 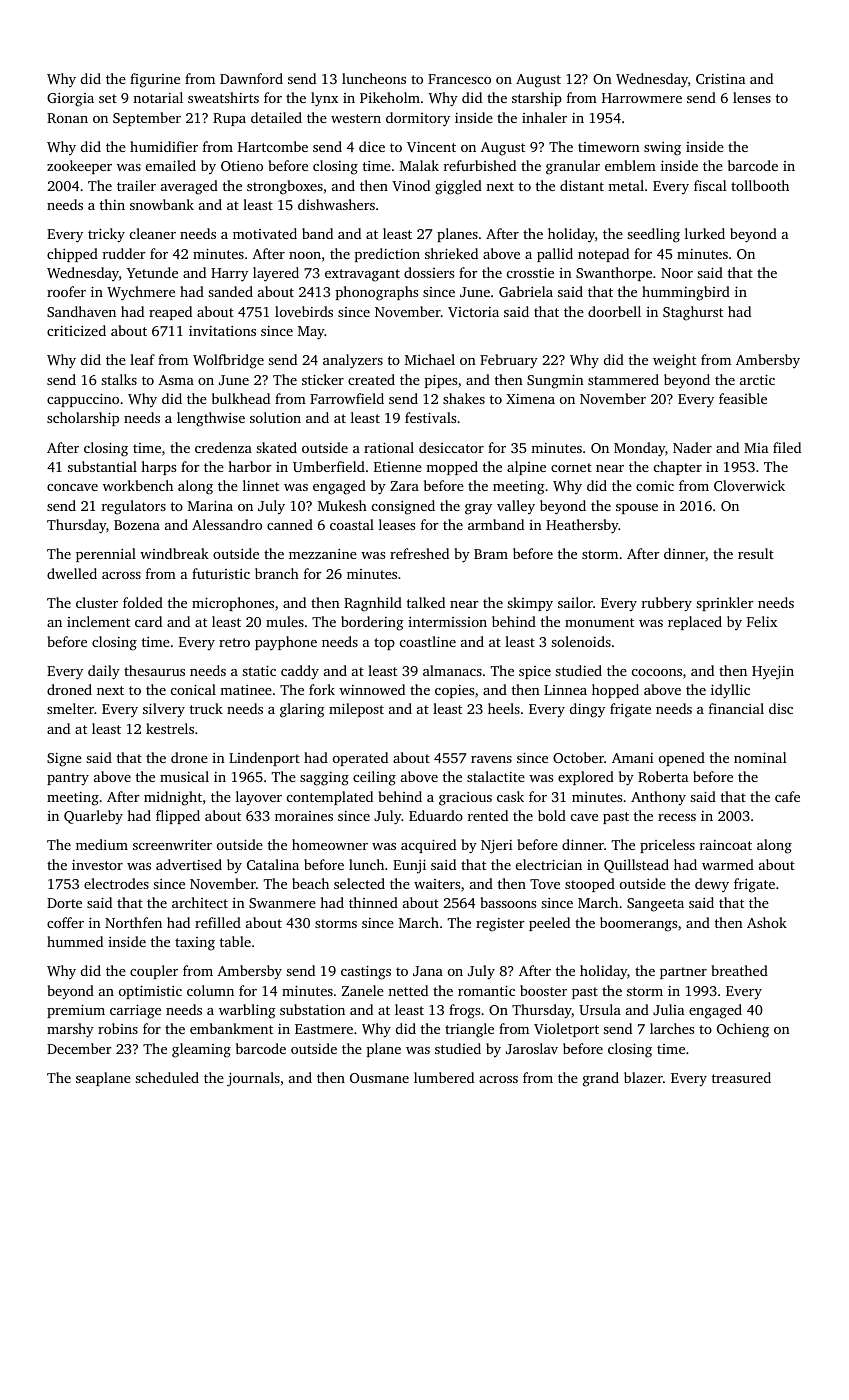 I want to click on tollbooth, so click(x=760, y=185).
